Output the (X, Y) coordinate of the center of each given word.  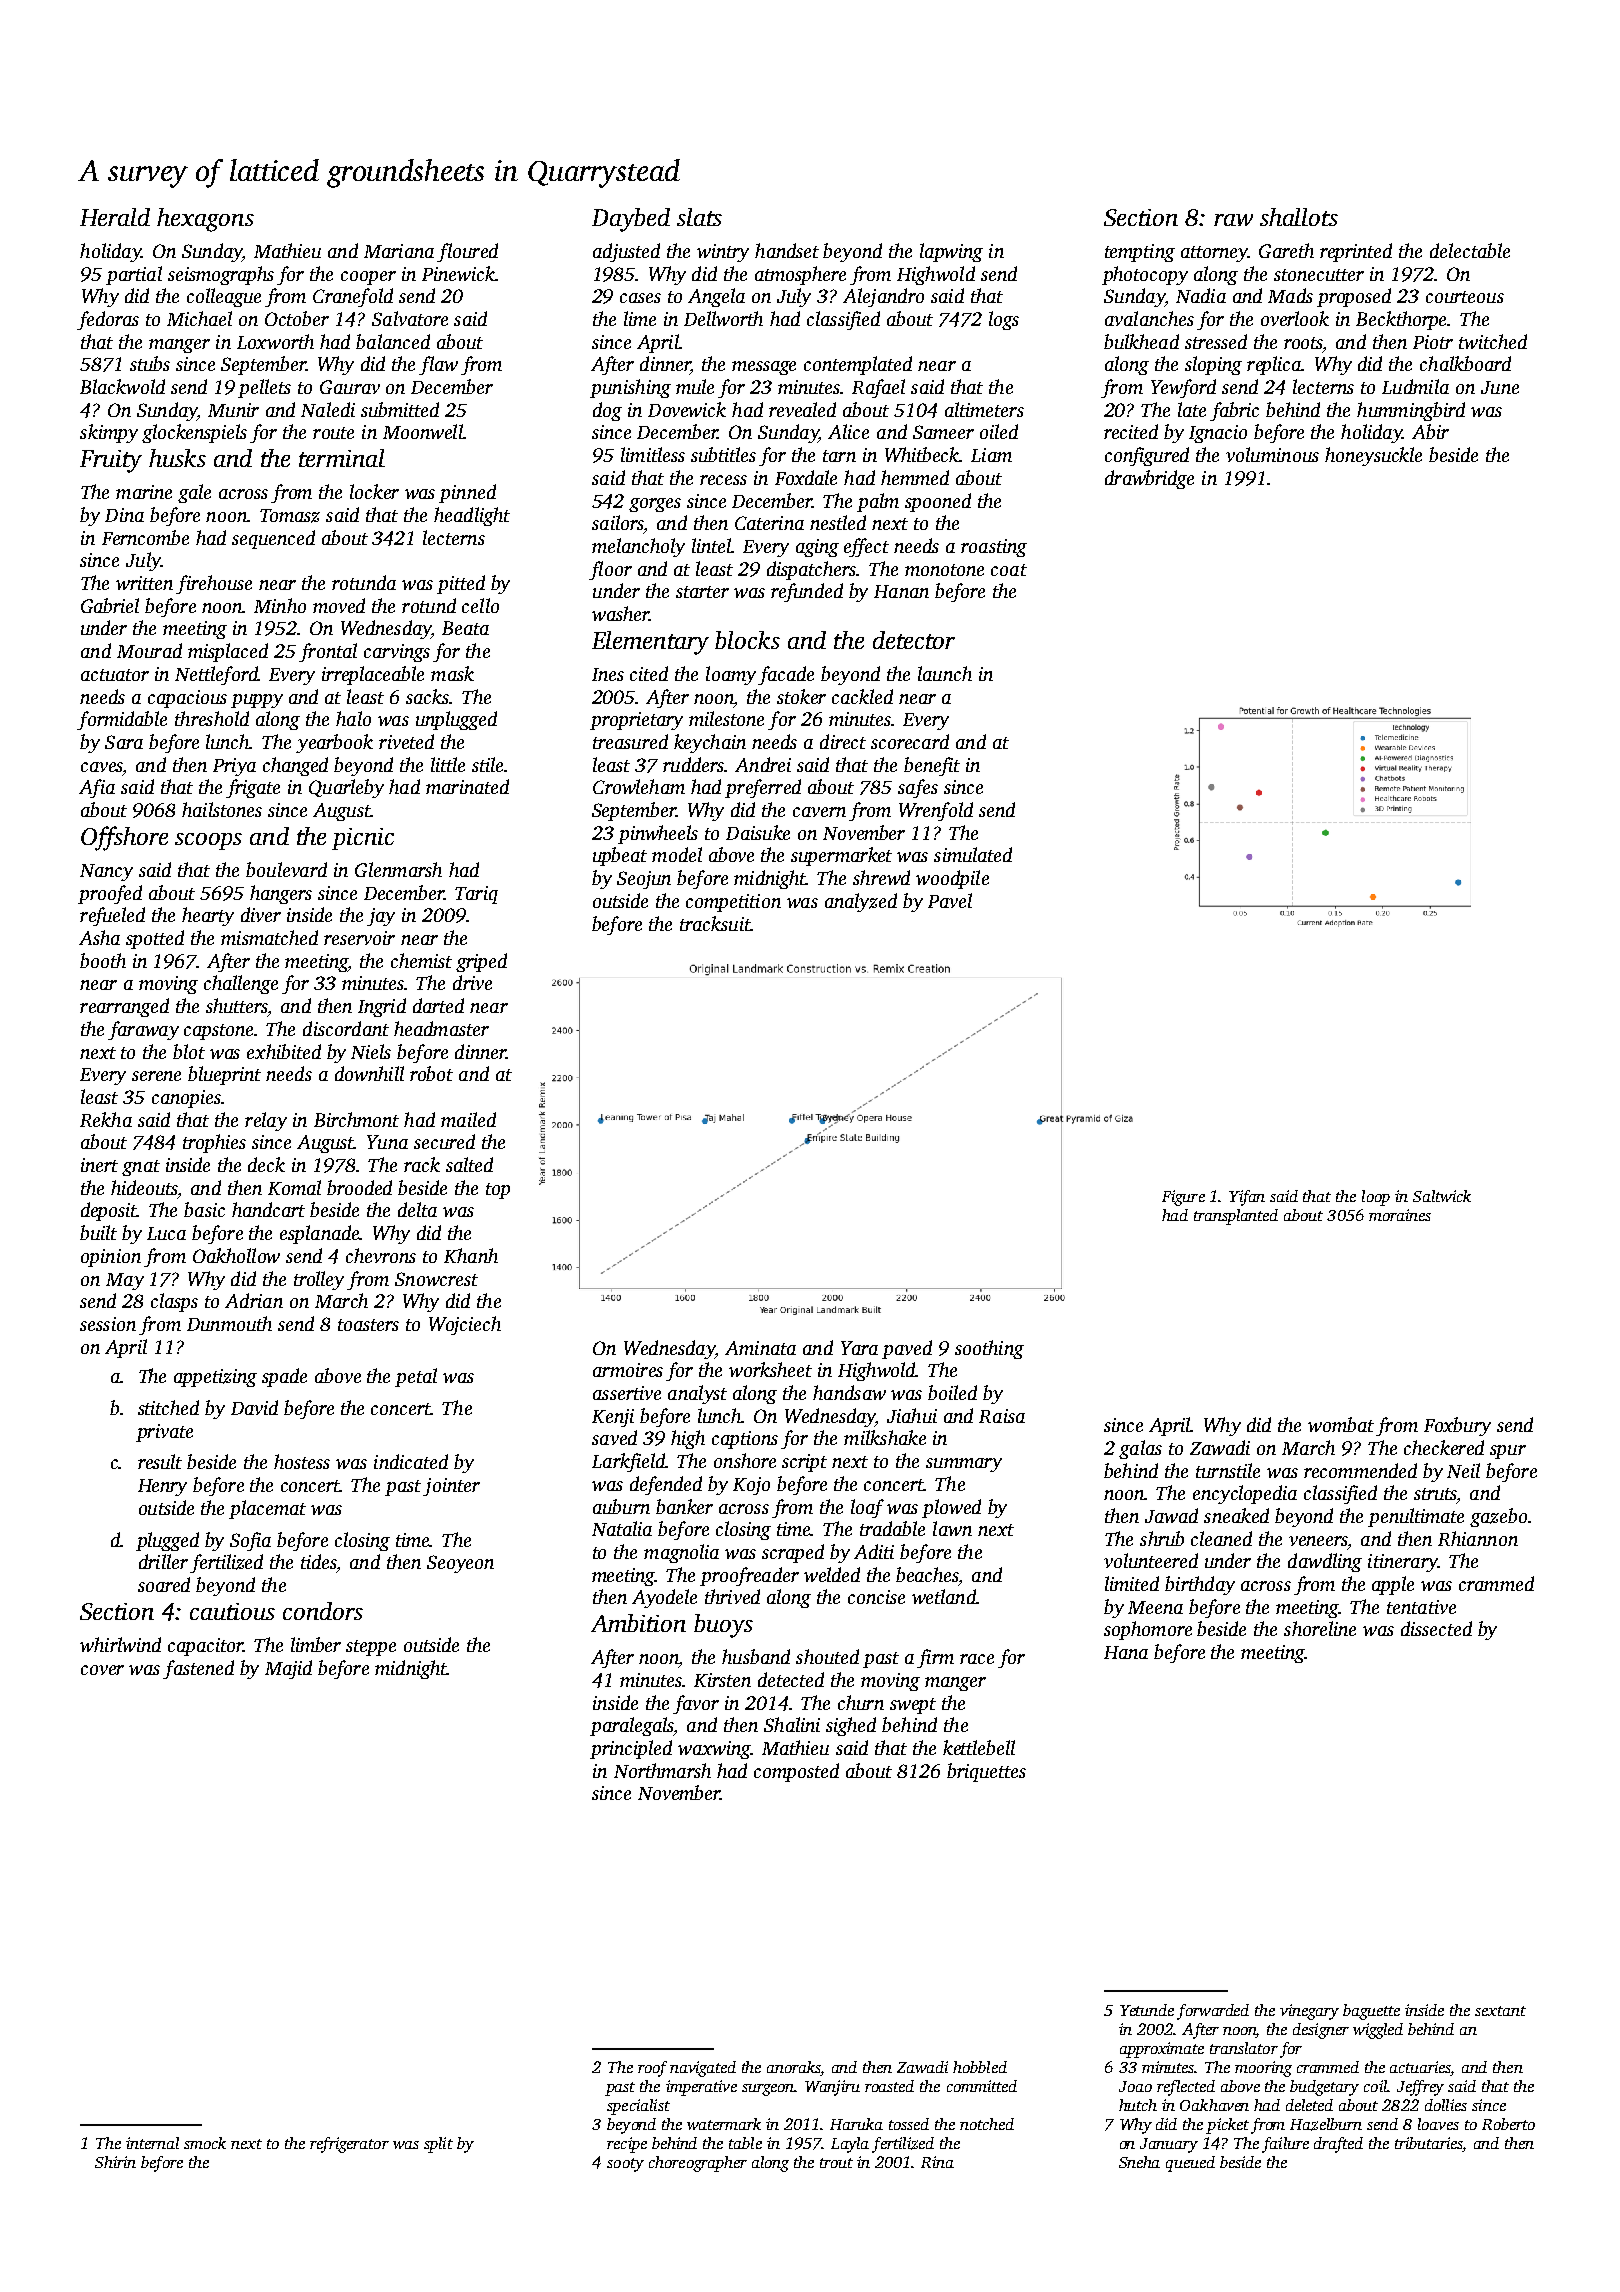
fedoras (108, 320)
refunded (807, 592)
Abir (1430, 431)
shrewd (881, 877)
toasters (368, 1325)
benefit (932, 766)
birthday (1200, 1585)
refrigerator (349, 2145)
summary (964, 1465)
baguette (1371, 2012)
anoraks (794, 2067)
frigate (253, 788)
